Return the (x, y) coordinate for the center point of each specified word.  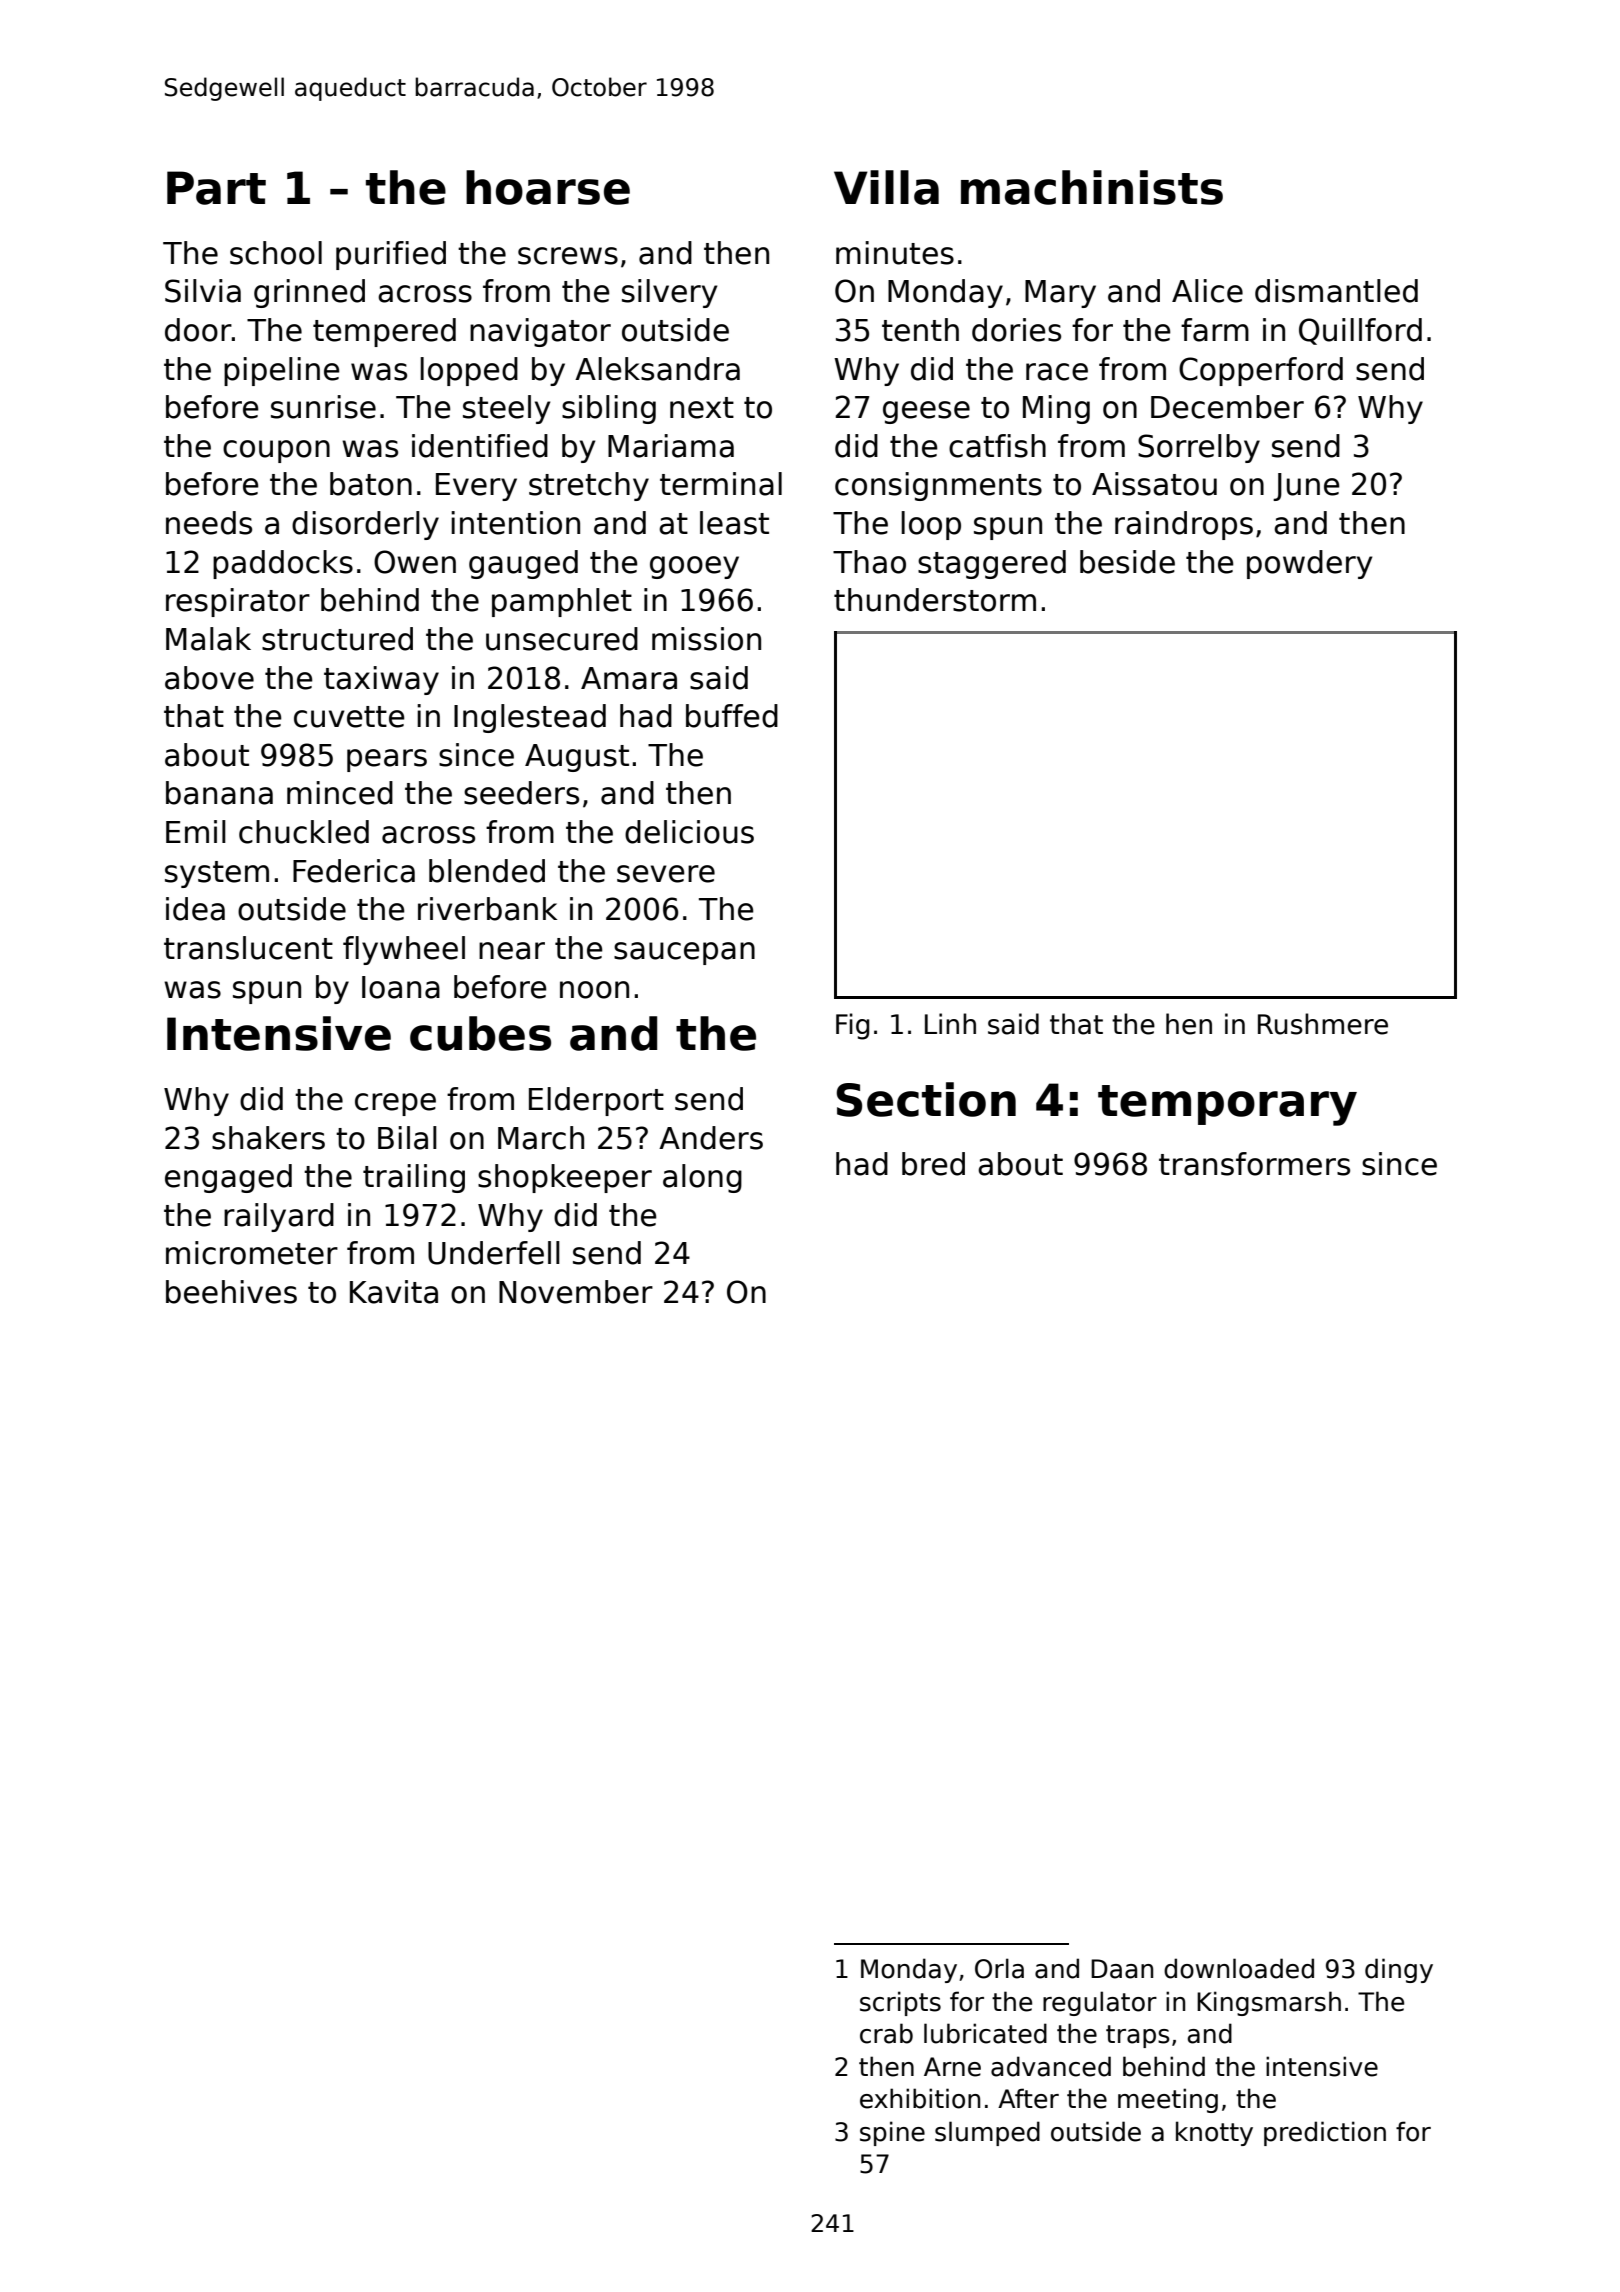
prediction (1325, 2133)
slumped (987, 2133)
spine (892, 2133)
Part (216, 188)
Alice (1207, 291)
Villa (886, 187)
